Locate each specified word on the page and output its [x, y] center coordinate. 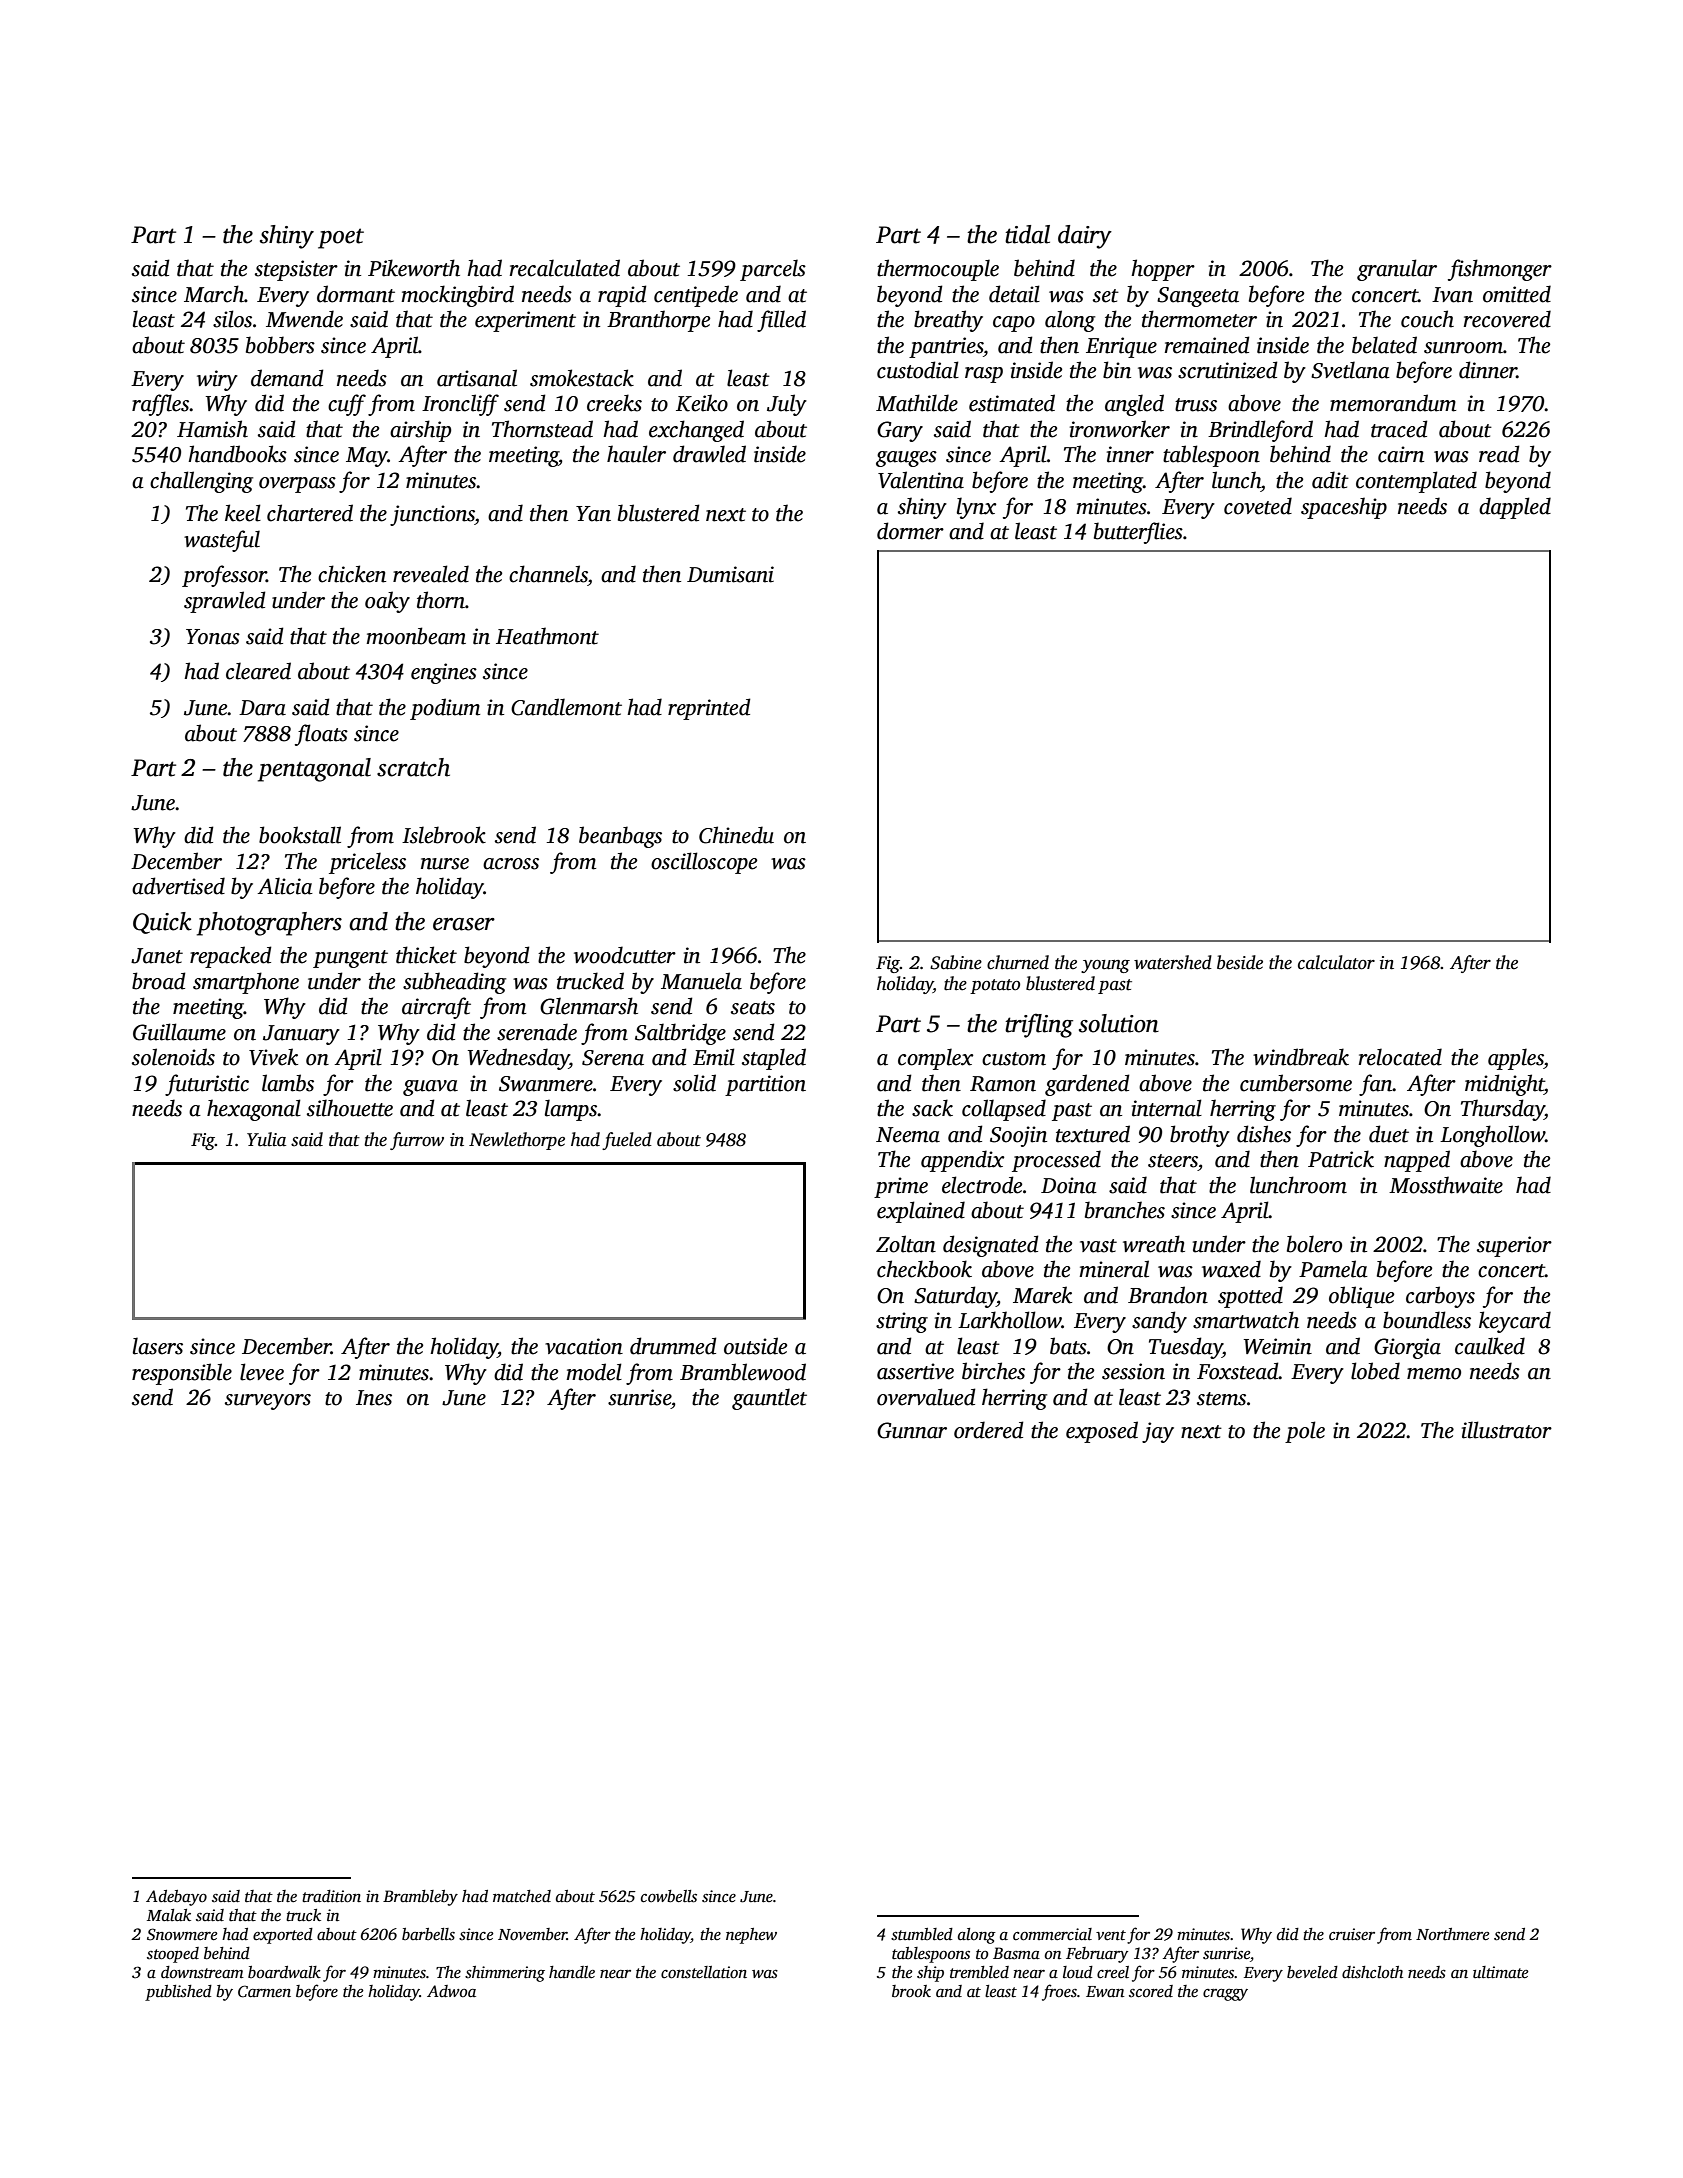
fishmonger [1500, 270]
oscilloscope [704, 863]
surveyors [268, 1402]
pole [1305, 1432]
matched [522, 1896]
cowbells [669, 1896]
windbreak [1301, 1057]
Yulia [266, 1139]
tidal [1027, 234]
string [902, 1322]
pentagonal [314, 770]
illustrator [1507, 1430]
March [214, 294]
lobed [1375, 1371]
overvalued [926, 1397]
